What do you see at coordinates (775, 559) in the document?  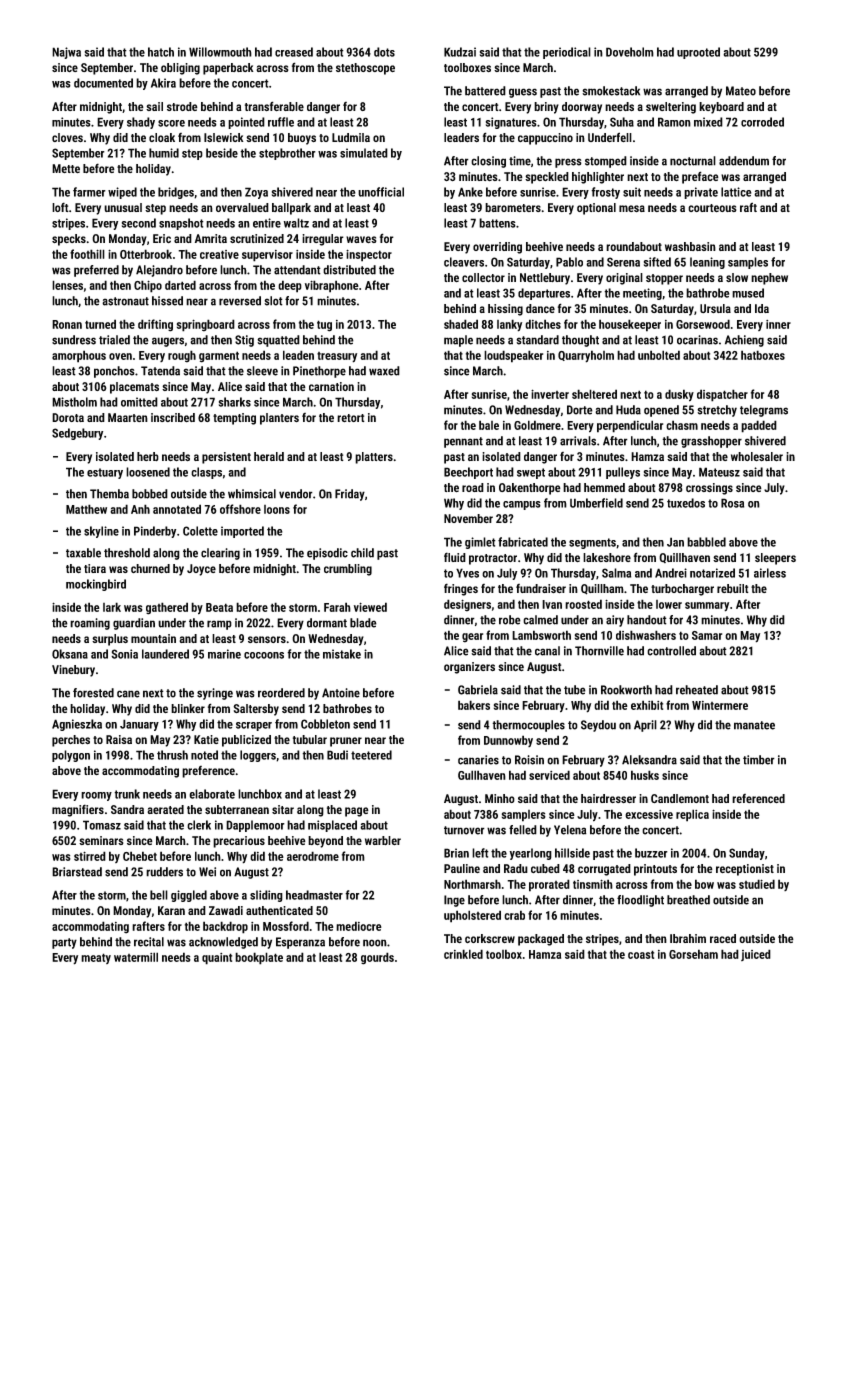 I see `sleepers` at bounding box center [775, 559].
